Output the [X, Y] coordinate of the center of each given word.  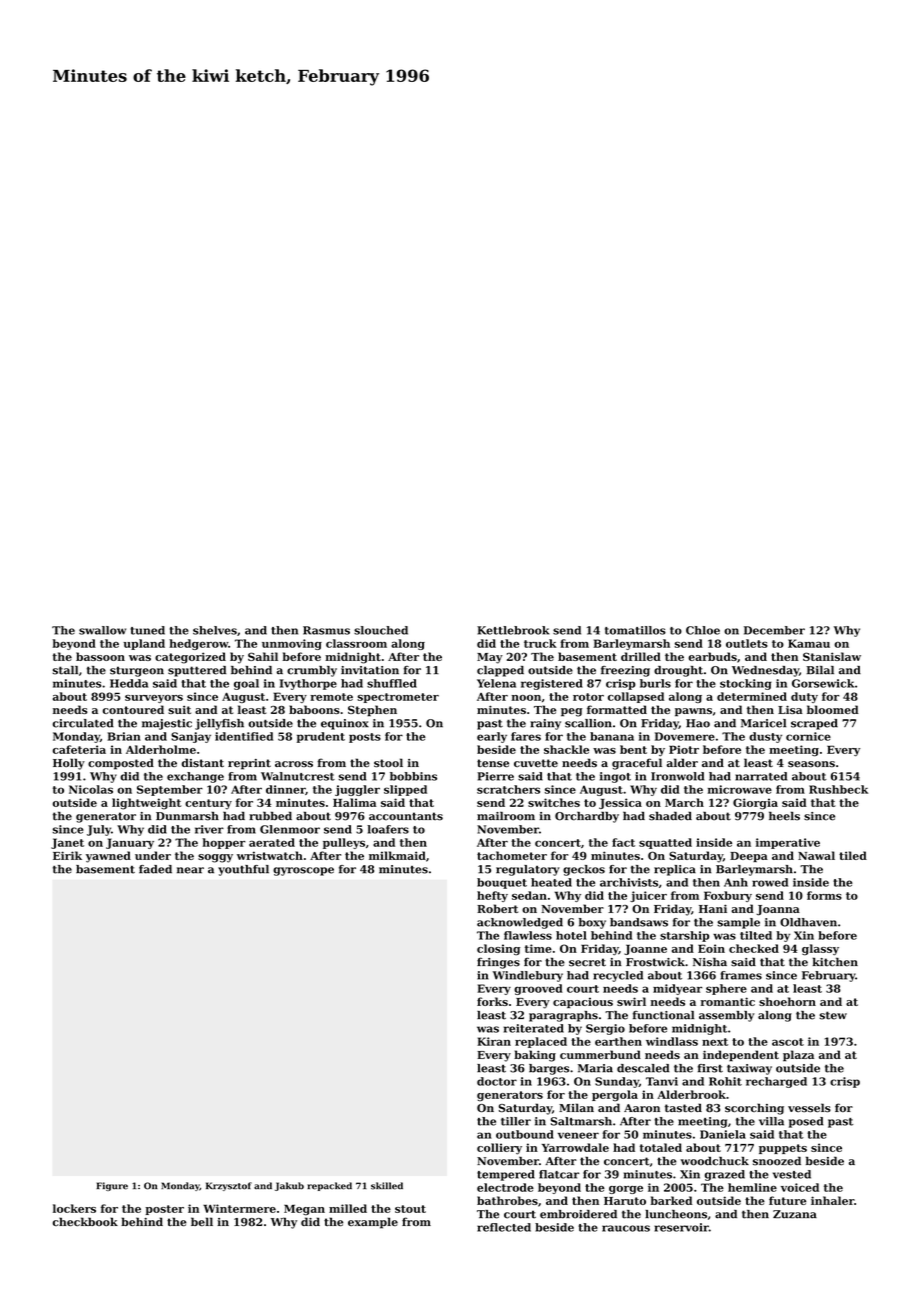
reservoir [681, 1227]
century [208, 804]
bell [202, 1221]
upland [144, 644]
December [774, 630]
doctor [497, 1081]
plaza [798, 1056]
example [373, 1223]
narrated [761, 776]
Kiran [494, 1041]
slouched [381, 630]
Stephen [372, 710]
